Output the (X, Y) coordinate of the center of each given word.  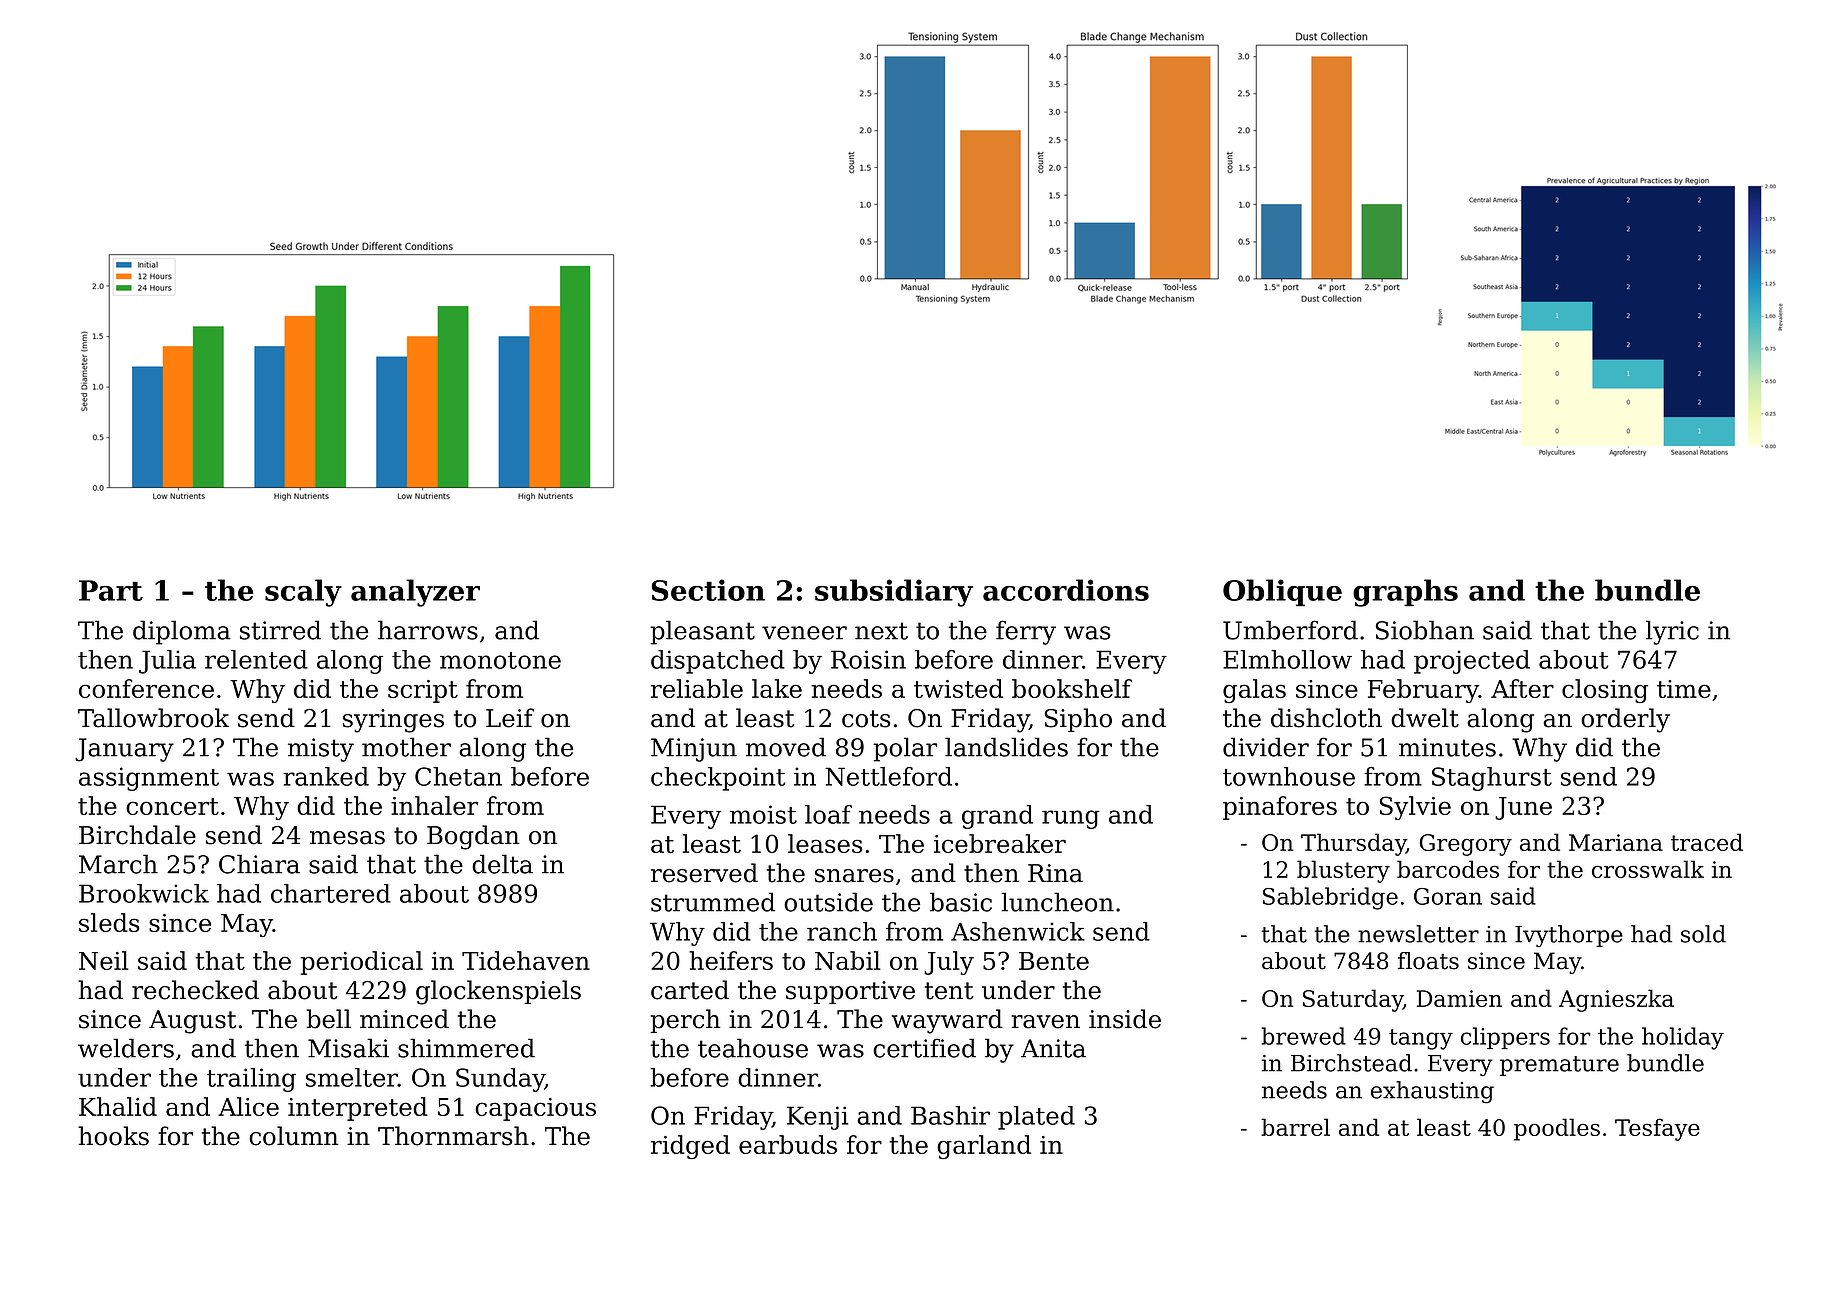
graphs (1405, 593)
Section (708, 590)
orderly (1625, 720)
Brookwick (144, 893)
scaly (303, 593)
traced (1707, 842)
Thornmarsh (453, 1136)
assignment (149, 779)
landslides (1006, 747)
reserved (704, 873)
